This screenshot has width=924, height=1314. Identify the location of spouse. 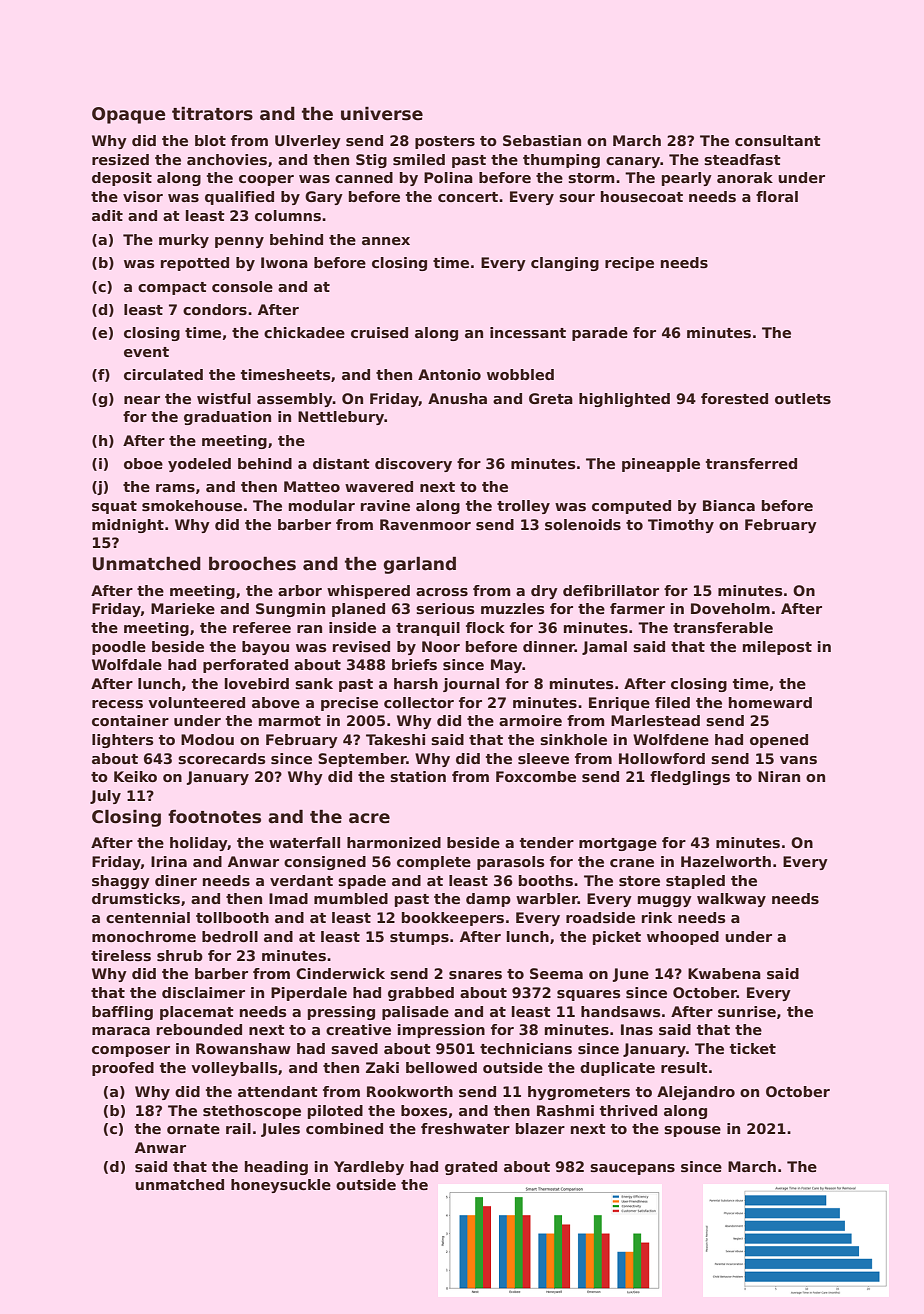
(692, 1131).
